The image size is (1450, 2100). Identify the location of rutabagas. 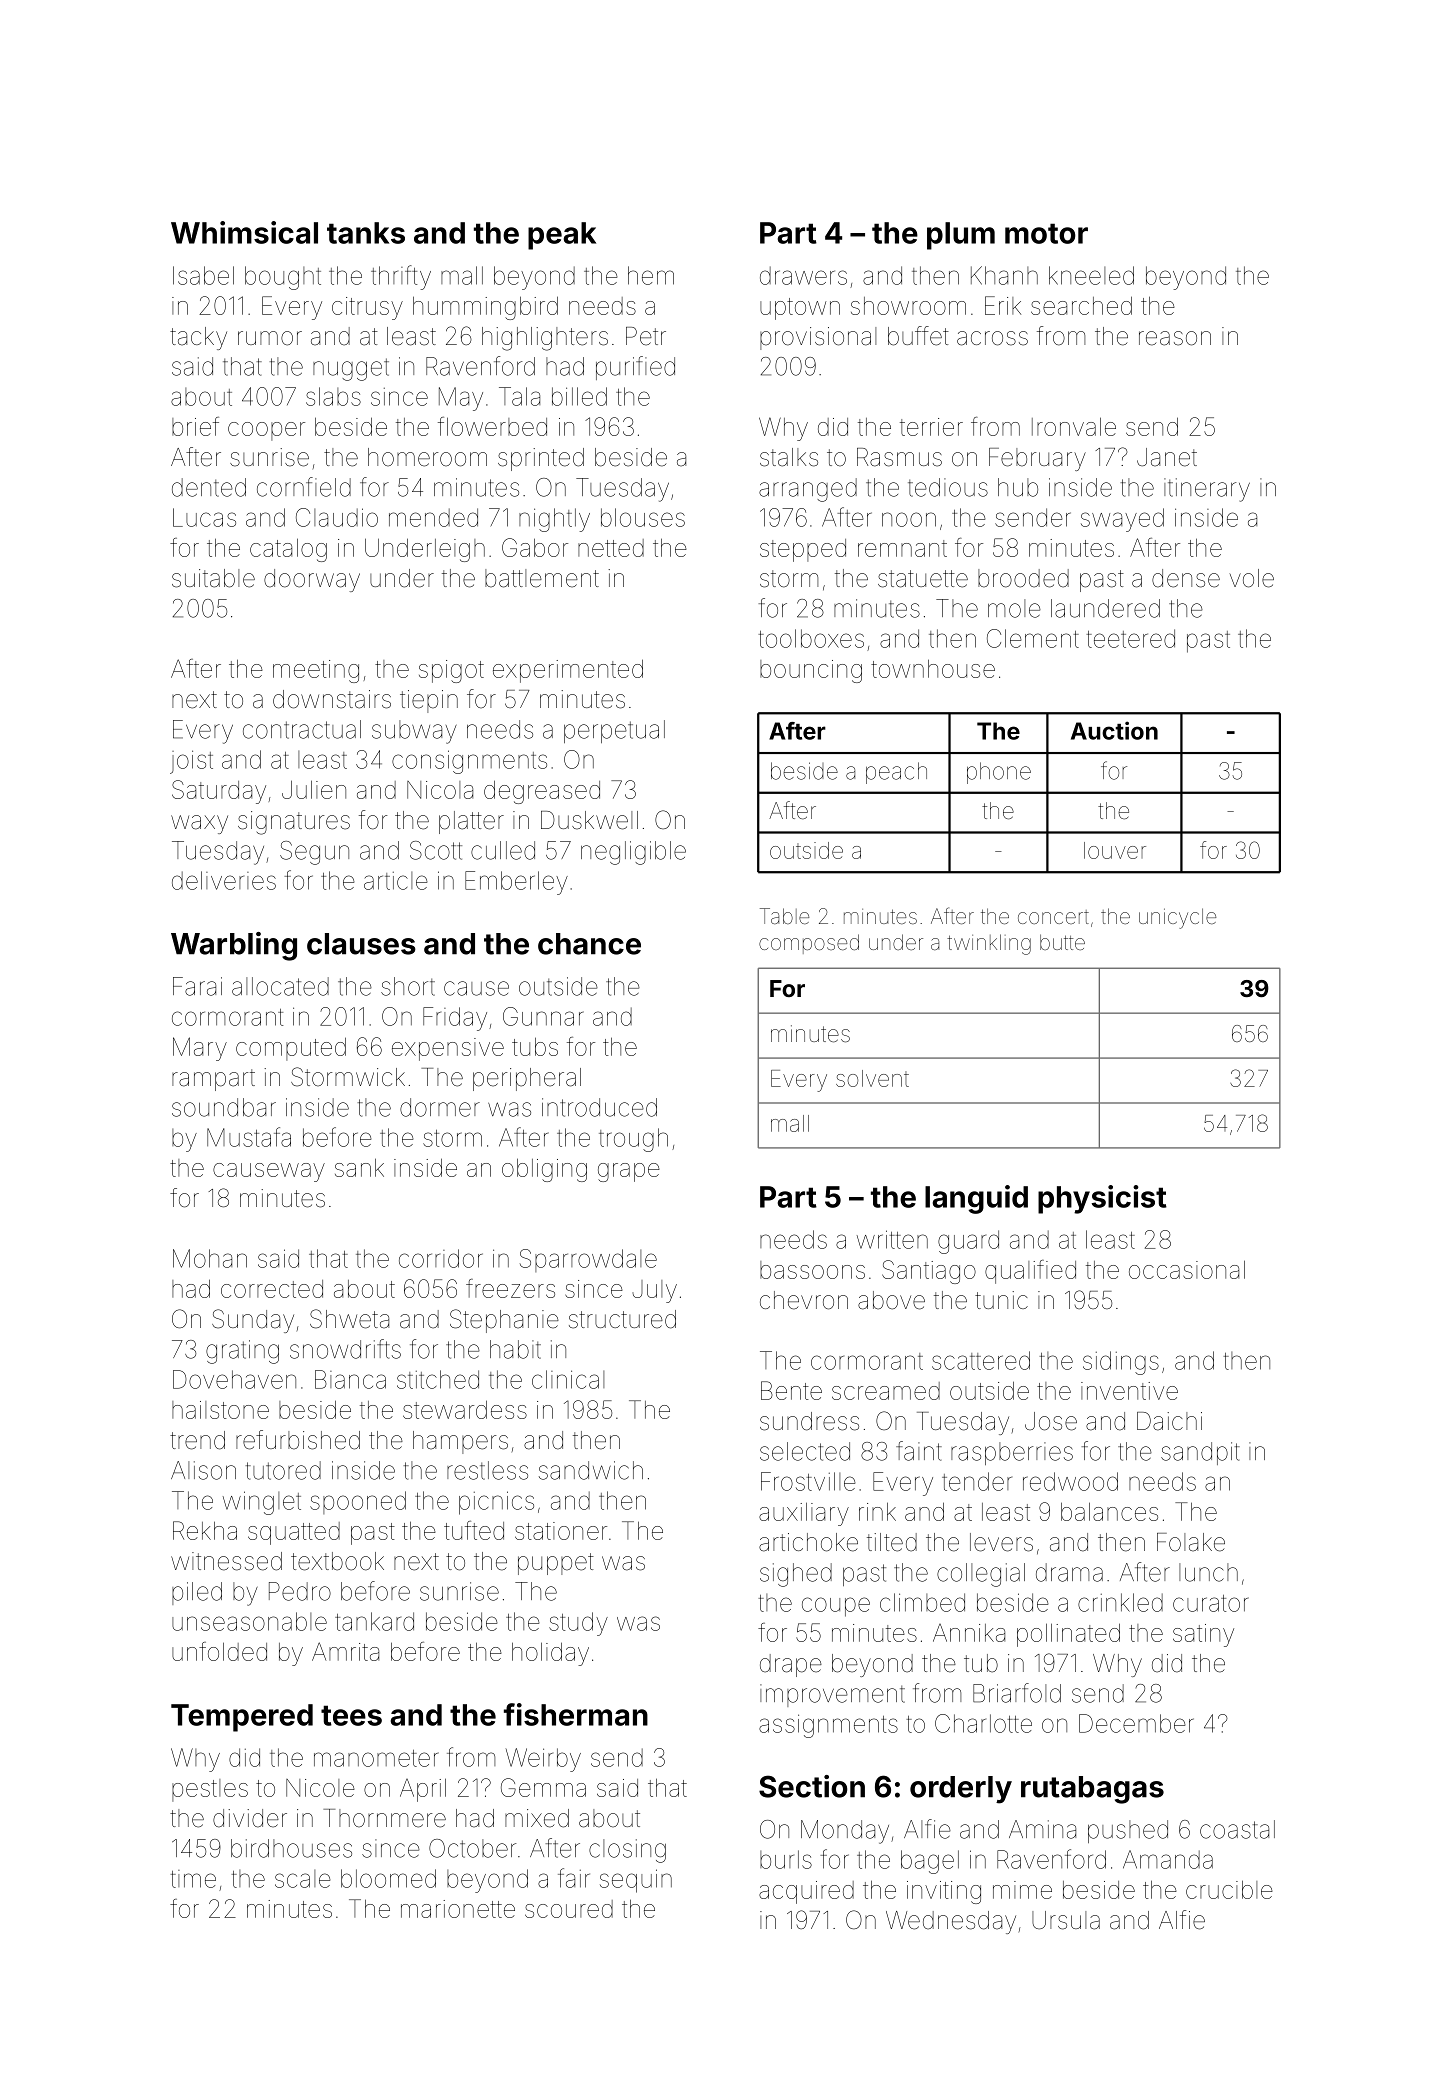
(1092, 1790).
